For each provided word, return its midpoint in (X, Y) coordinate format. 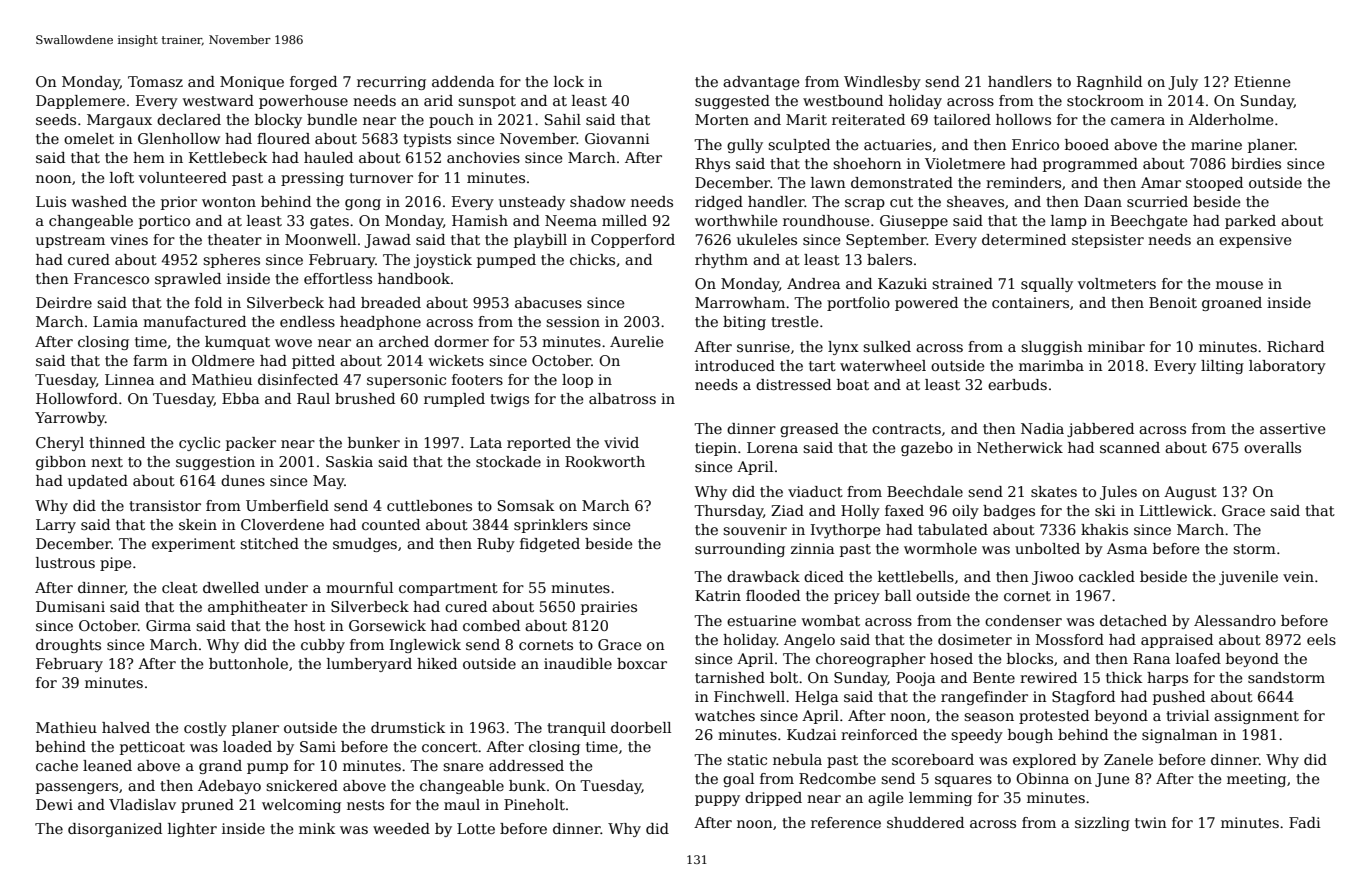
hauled (328, 157)
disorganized (115, 830)
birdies (1256, 163)
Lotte (476, 828)
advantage (761, 83)
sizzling (1102, 824)
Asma (1127, 548)
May (328, 482)
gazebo (927, 449)
